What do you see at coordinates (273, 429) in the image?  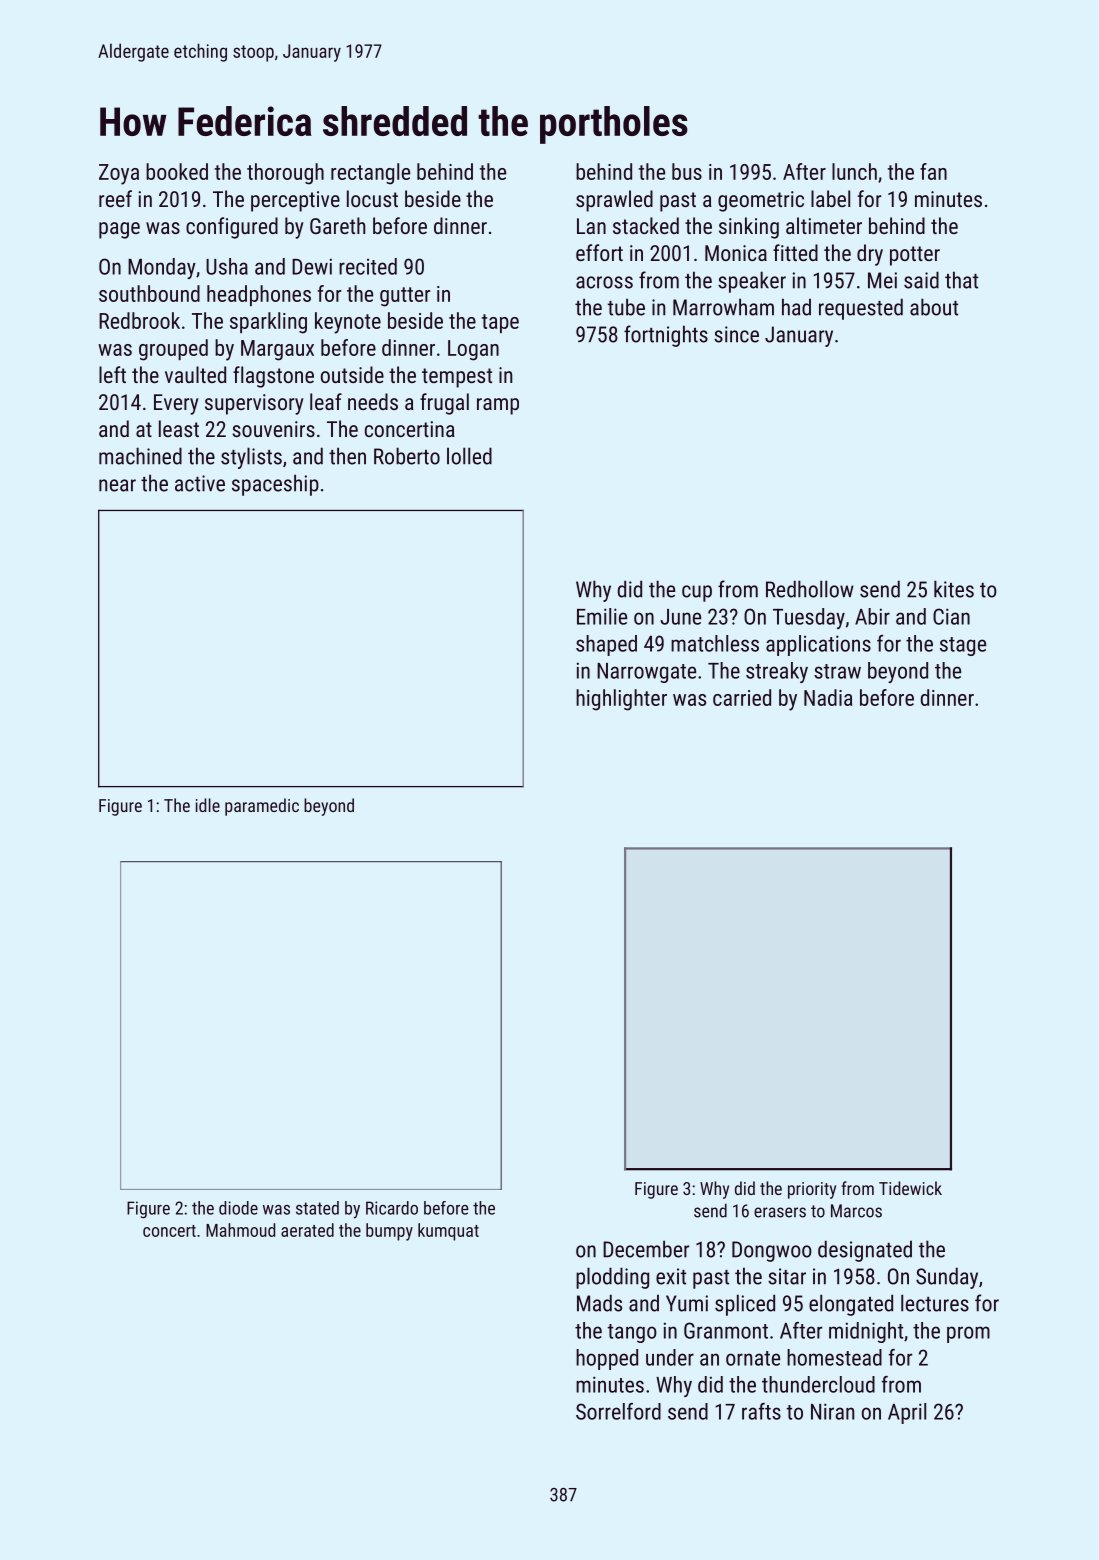 I see `souvenirs` at bounding box center [273, 429].
